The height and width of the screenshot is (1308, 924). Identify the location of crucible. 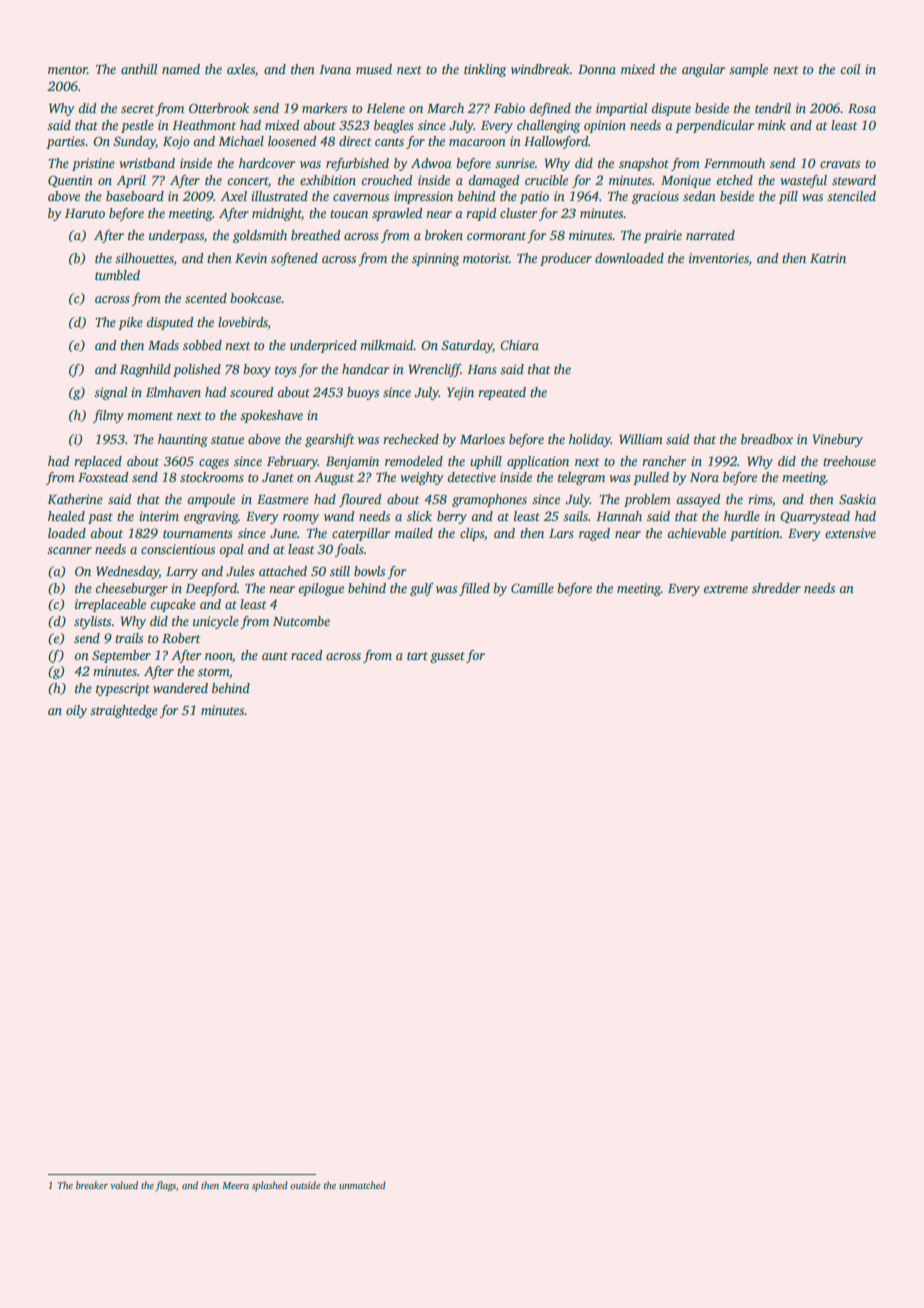
(546, 180).
